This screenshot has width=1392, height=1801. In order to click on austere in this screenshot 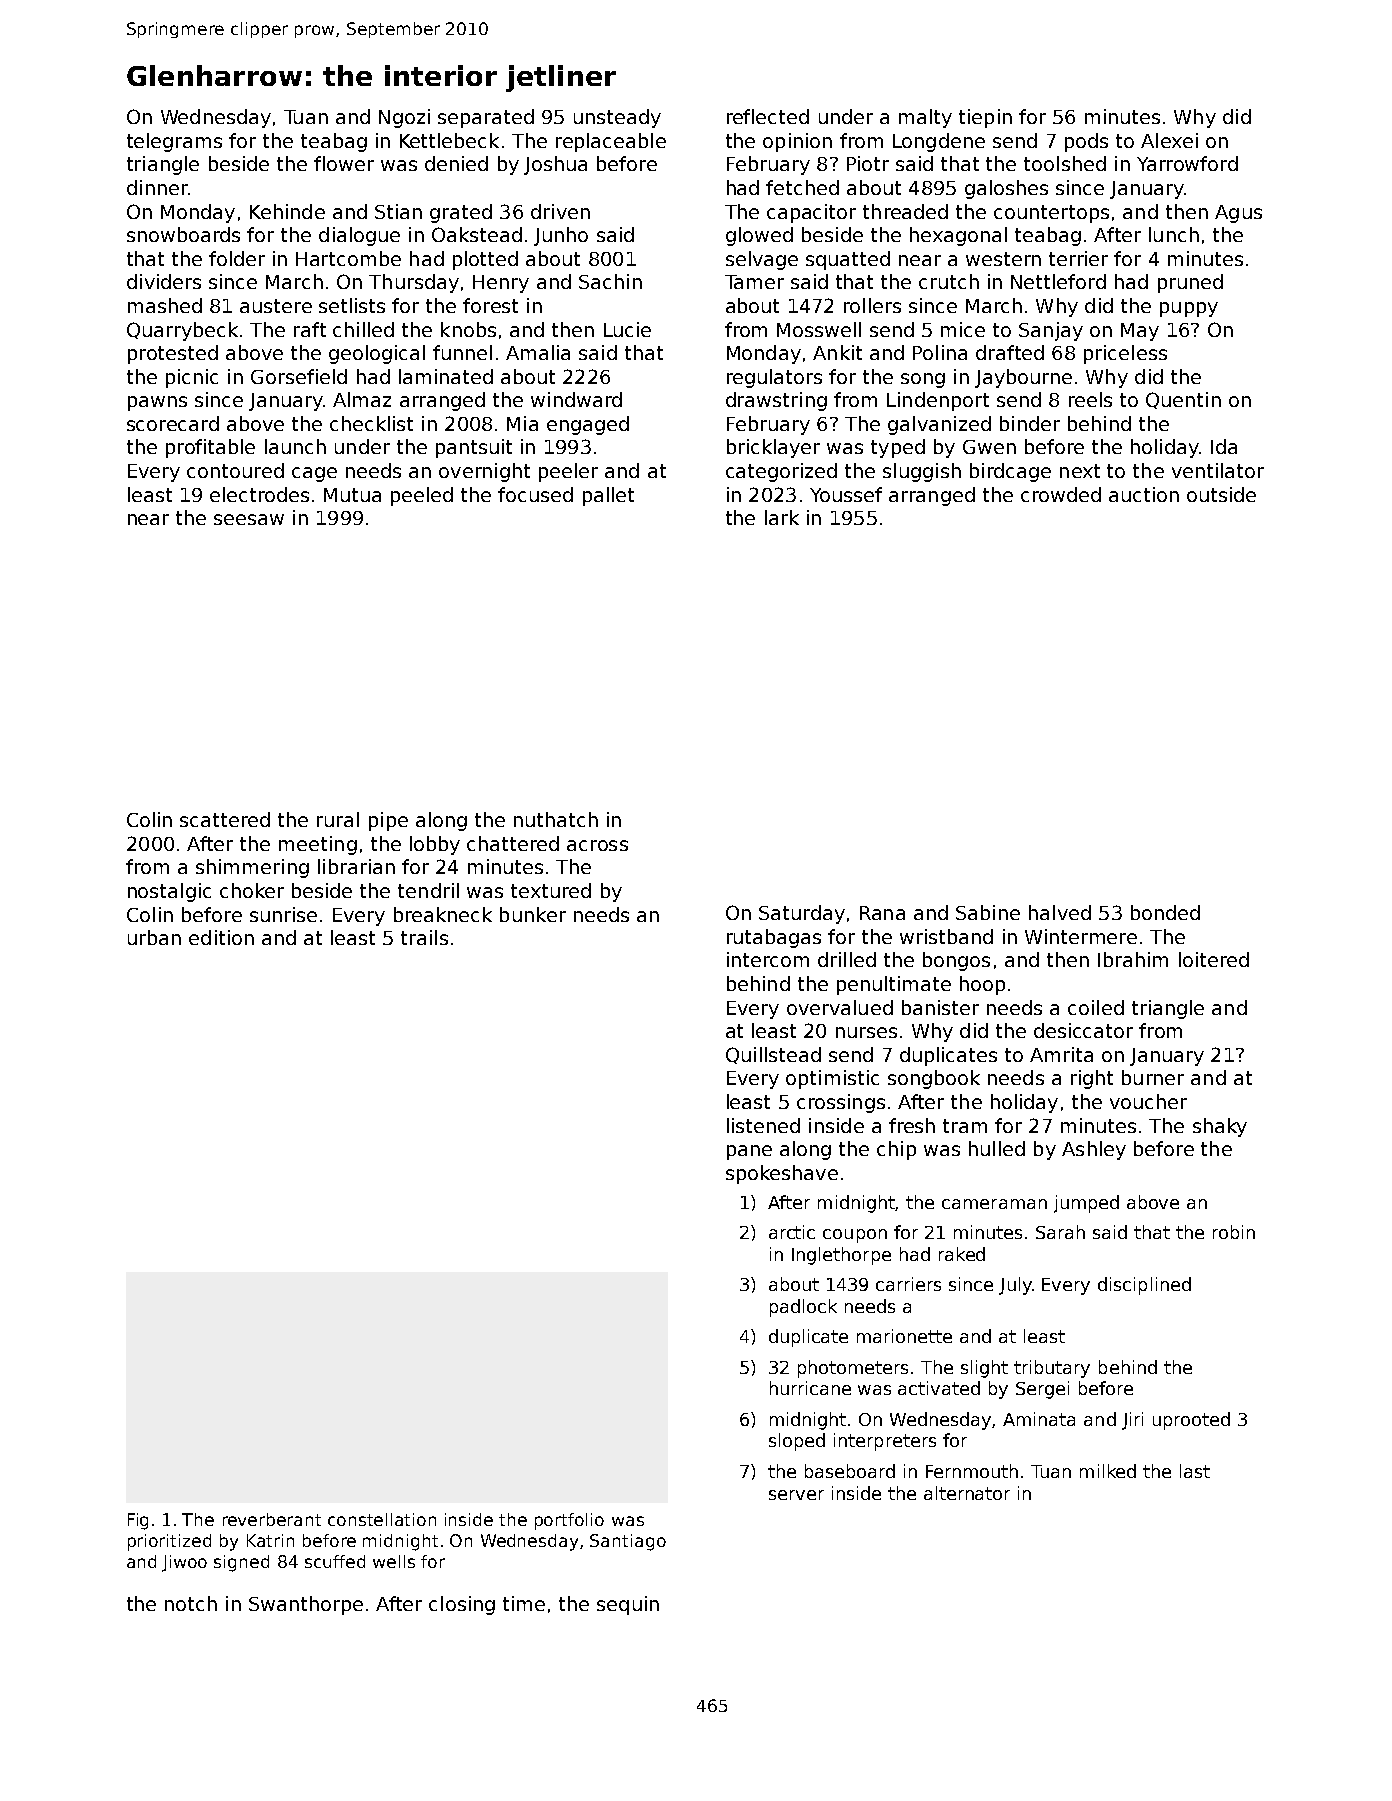, I will do `click(276, 306)`.
